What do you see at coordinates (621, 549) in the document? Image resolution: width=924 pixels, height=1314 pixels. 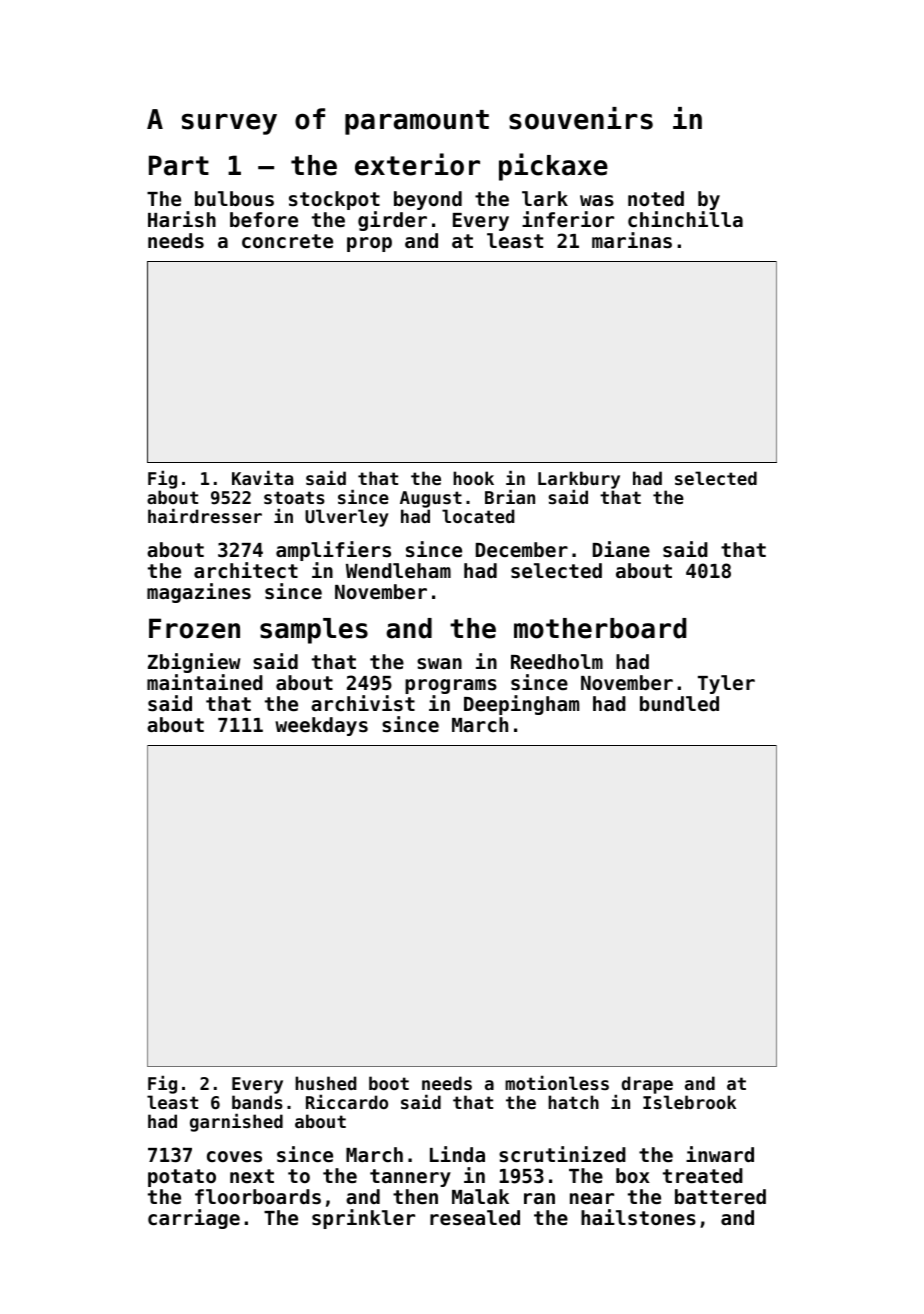 I see `Diane` at bounding box center [621, 549].
